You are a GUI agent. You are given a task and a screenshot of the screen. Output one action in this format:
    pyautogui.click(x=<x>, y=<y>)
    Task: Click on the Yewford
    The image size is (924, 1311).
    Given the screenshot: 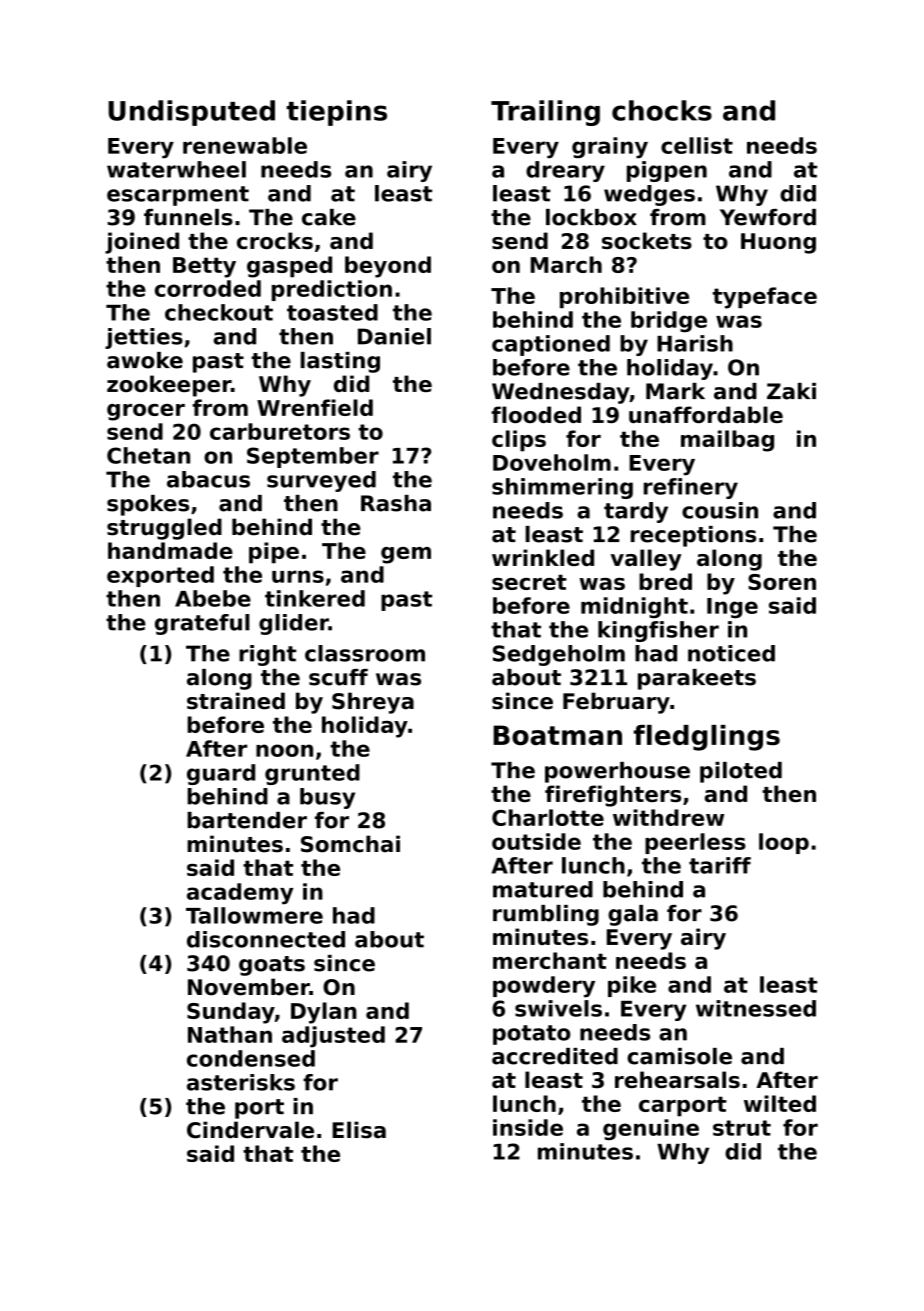 What is the action you would take?
    pyautogui.click(x=768, y=217)
